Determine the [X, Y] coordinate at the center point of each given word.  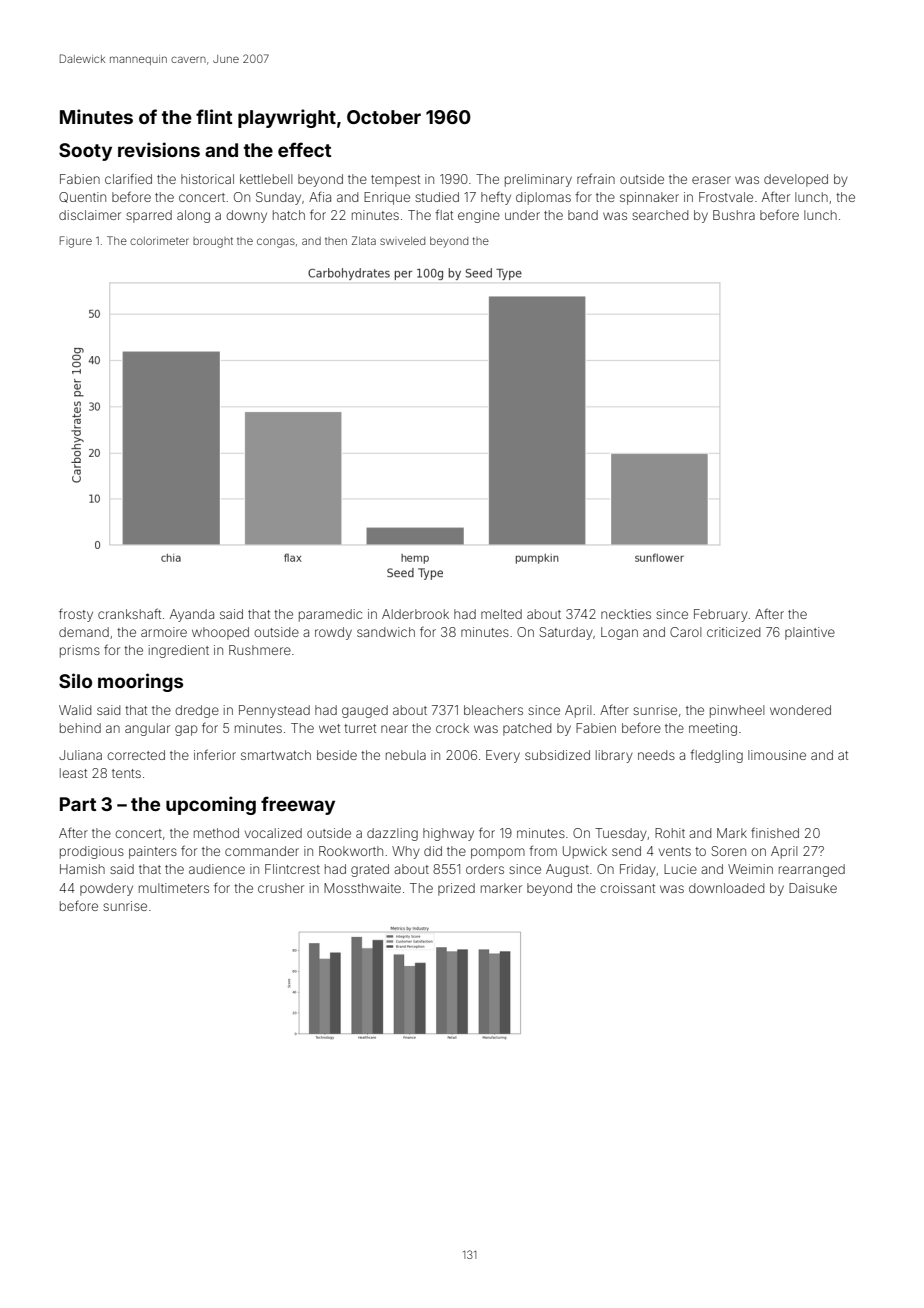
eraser [711, 180]
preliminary [538, 180]
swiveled [402, 241]
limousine [777, 755]
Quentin [82, 197]
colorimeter [159, 241]
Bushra [734, 215]
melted [501, 614]
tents [126, 773]
